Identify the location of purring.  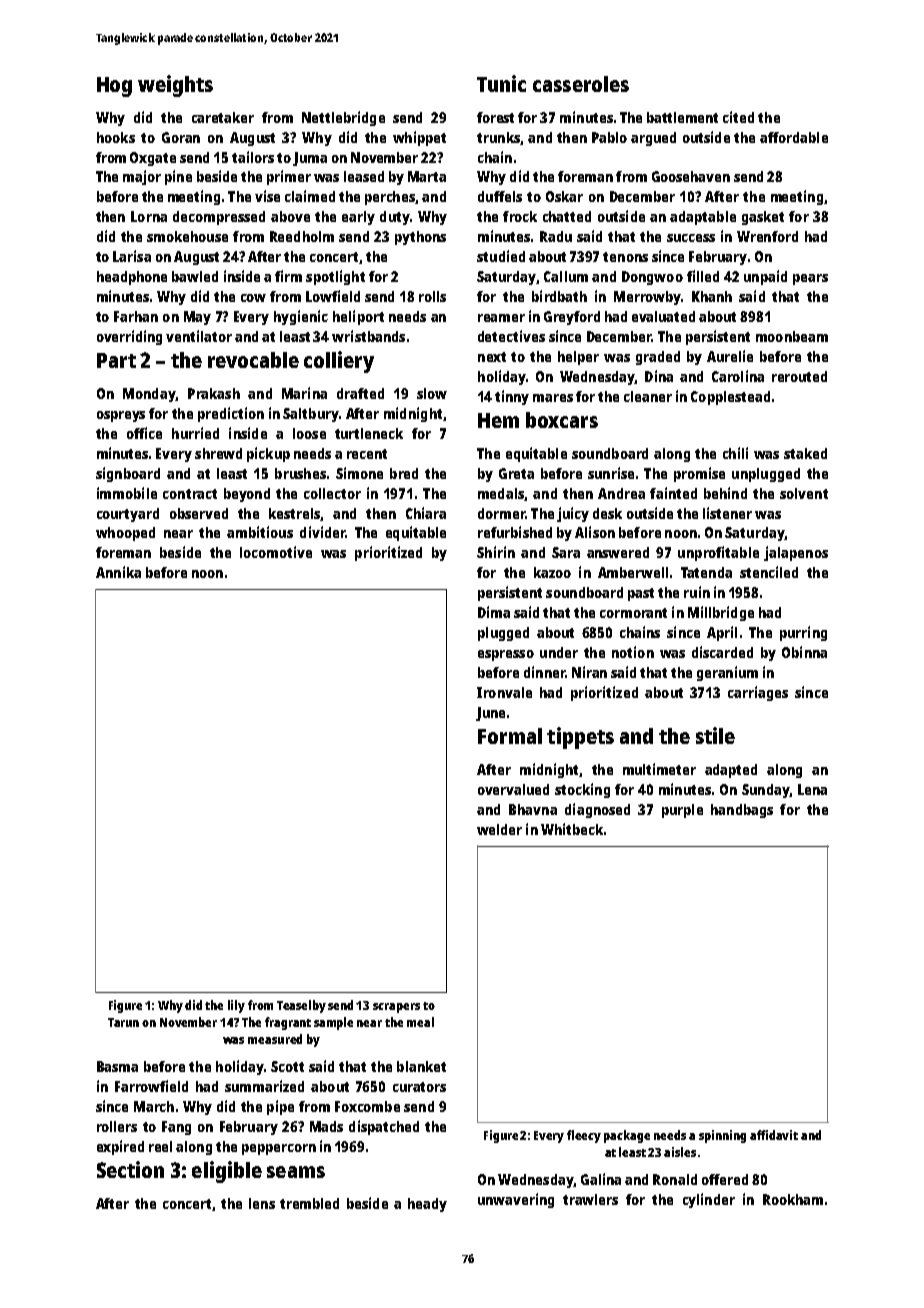
(803, 633).
